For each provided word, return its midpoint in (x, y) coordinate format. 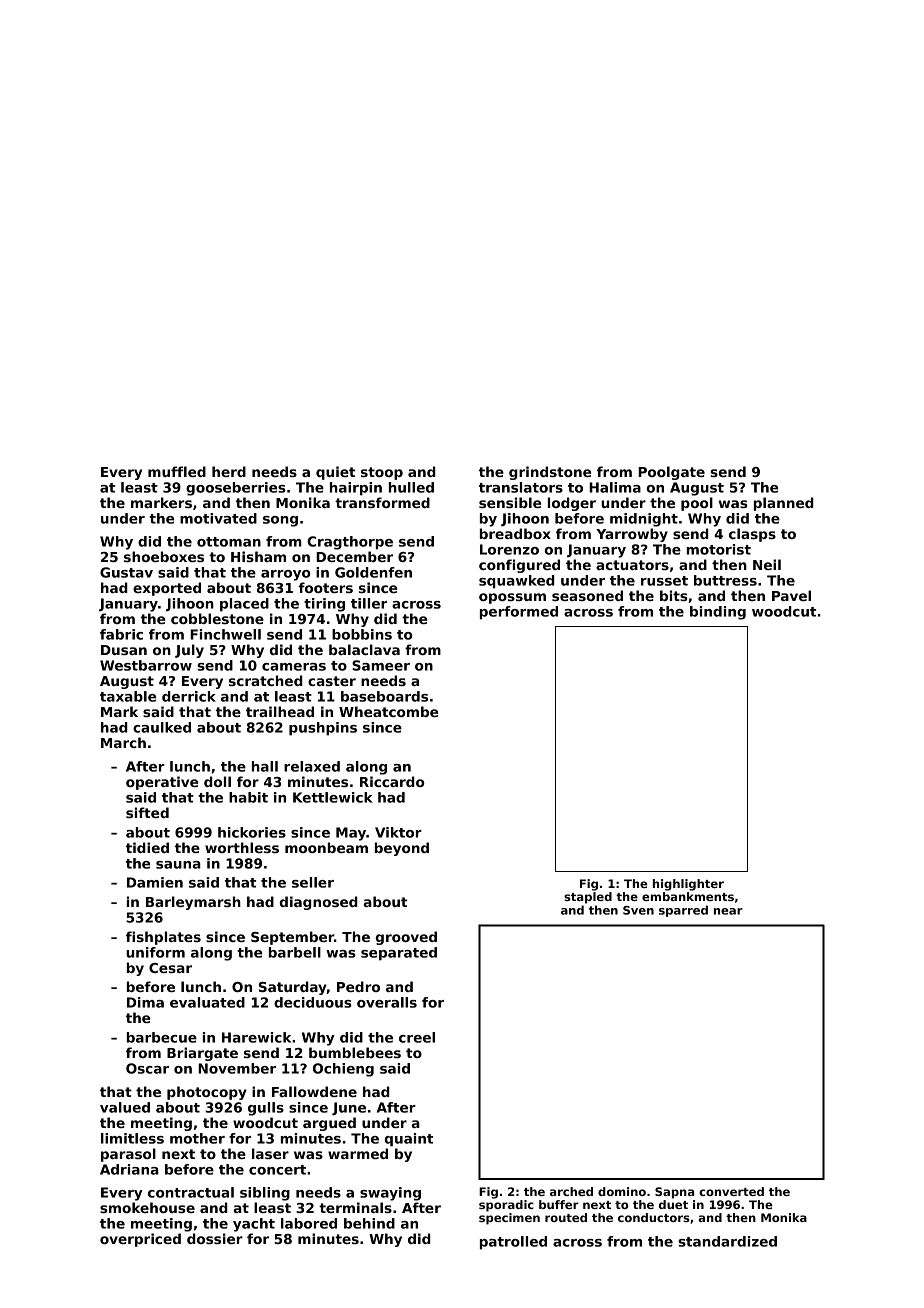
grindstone (550, 473)
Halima (615, 487)
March (123, 742)
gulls (266, 1109)
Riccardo (392, 781)
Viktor (398, 832)
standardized (727, 1241)
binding (718, 613)
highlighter (688, 885)
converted (731, 1191)
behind (369, 1223)
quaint (409, 1140)
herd (229, 471)
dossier (215, 1238)
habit (248, 797)
